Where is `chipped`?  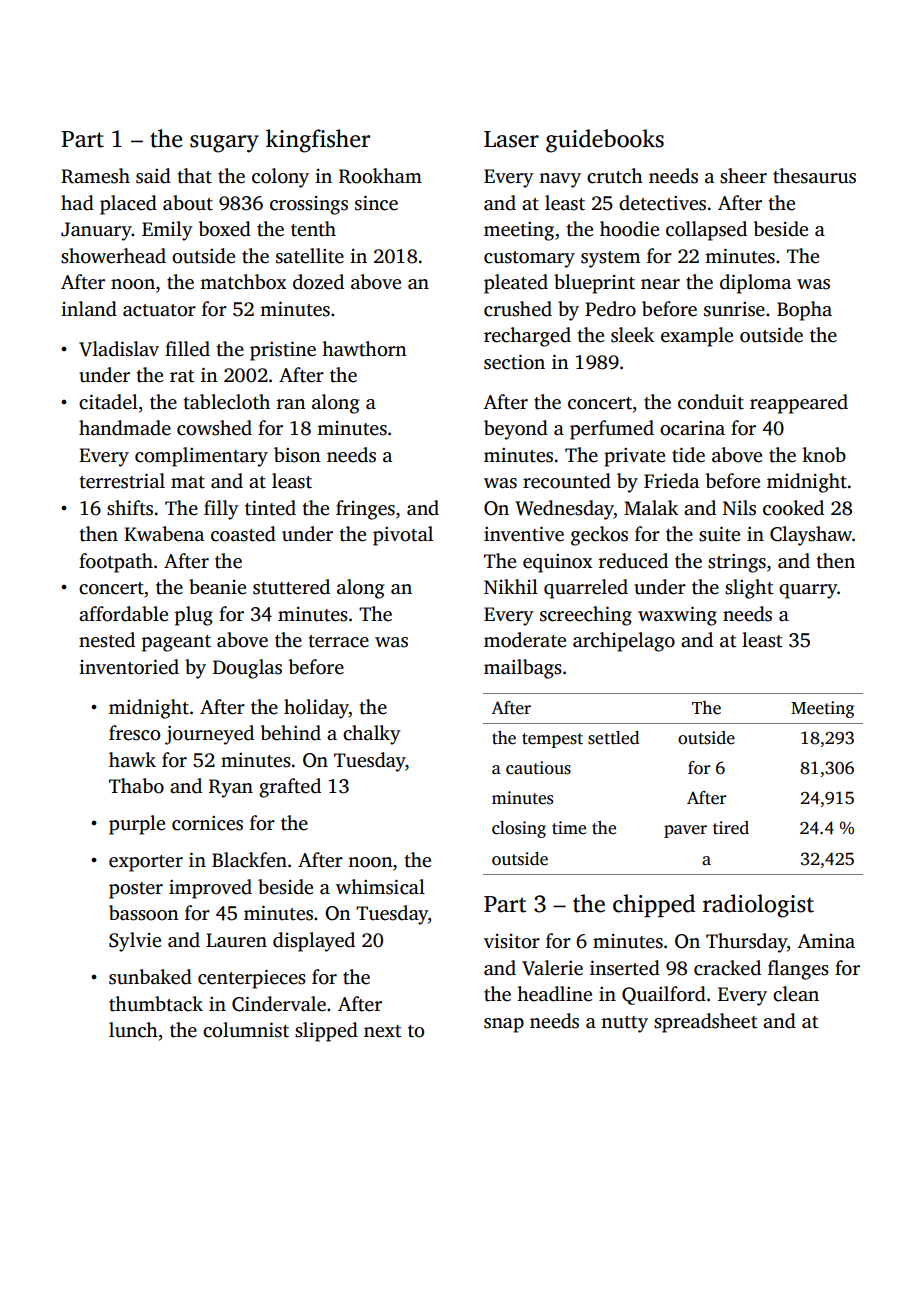
chipped is located at coordinates (654, 905).
